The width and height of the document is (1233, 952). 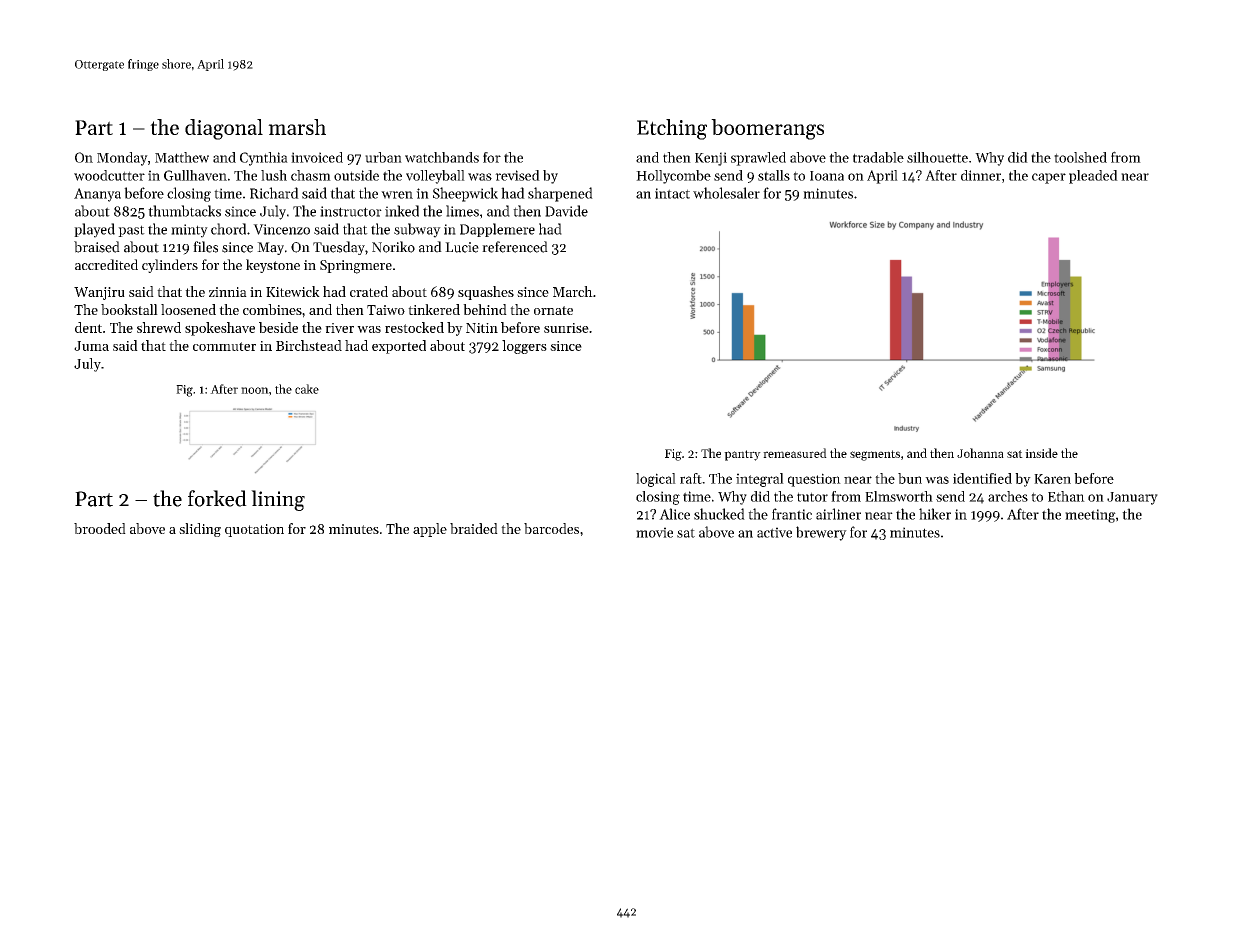 I want to click on squashes, so click(x=486, y=293).
